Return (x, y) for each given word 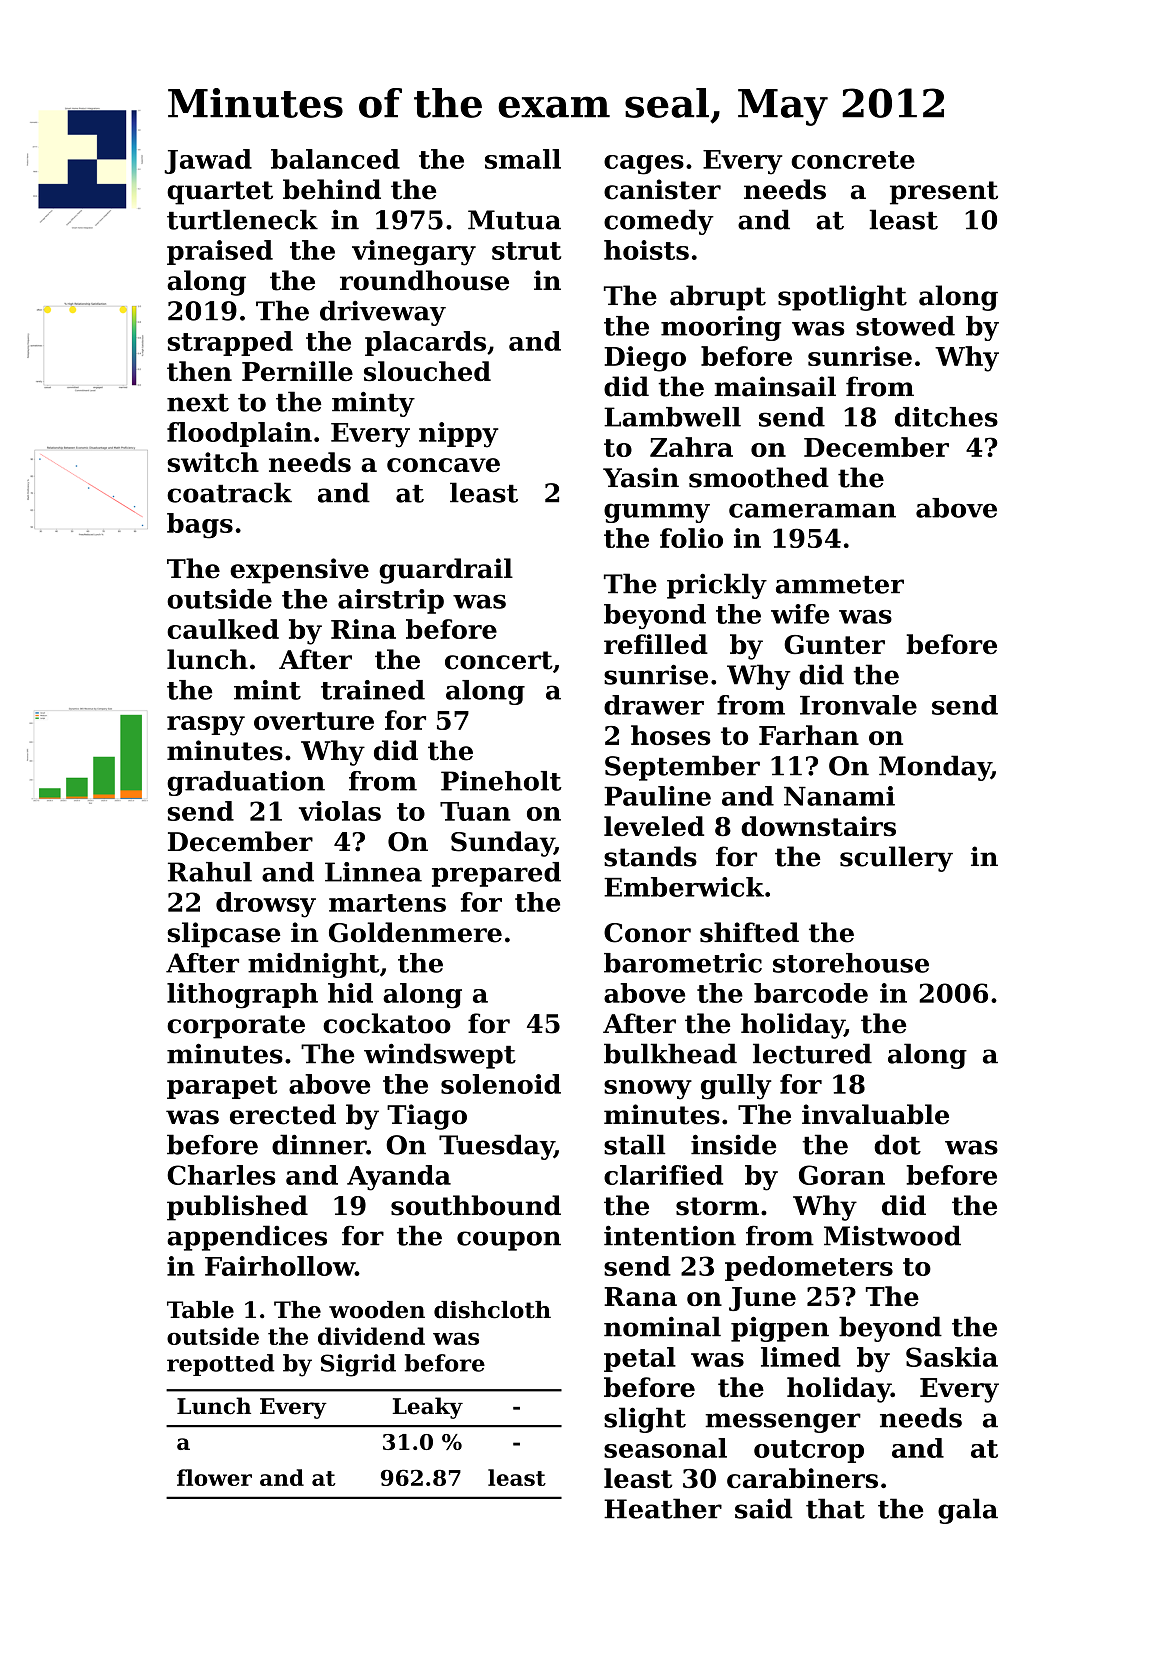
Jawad (208, 161)
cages (644, 165)
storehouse (851, 963)
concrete (853, 160)
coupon (509, 1241)
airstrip (391, 601)
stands (650, 856)
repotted (221, 1365)
